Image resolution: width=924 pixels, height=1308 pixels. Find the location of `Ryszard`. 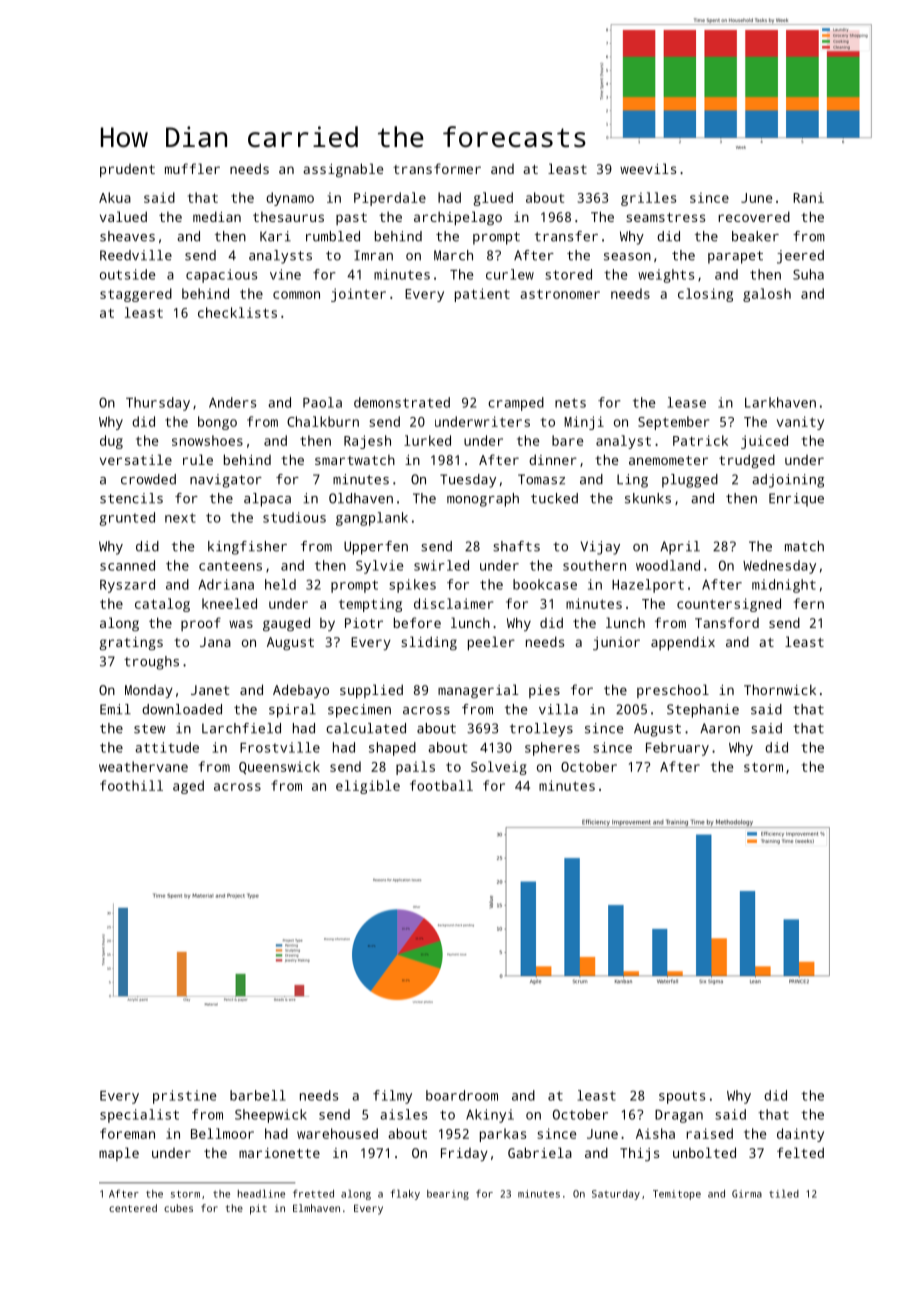

Ryszard is located at coordinates (127, 586).
